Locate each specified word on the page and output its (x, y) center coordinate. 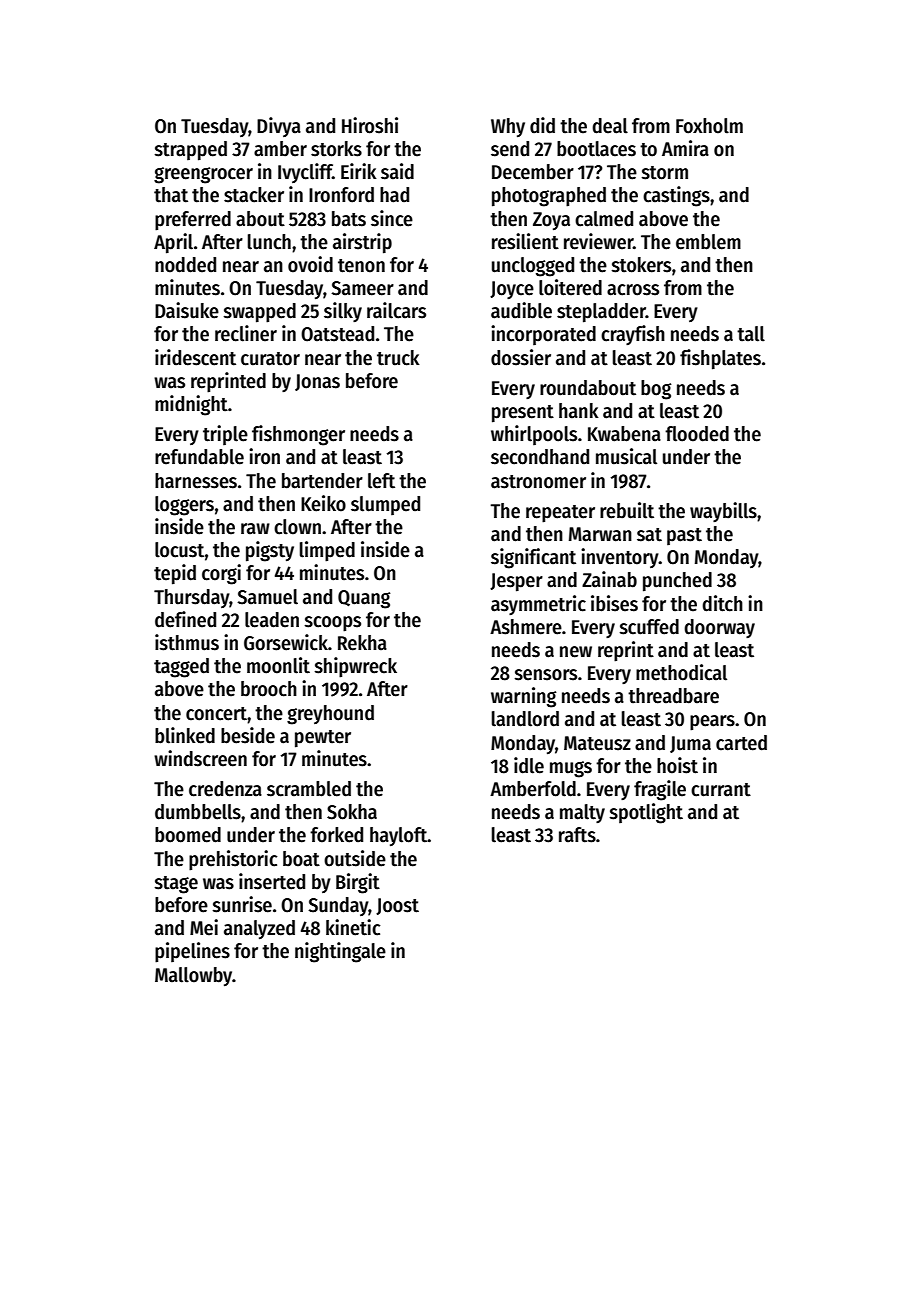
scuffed (649, 627)
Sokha (352, 812)
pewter (323, 739)
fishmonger (298, 435)
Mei (204, 927)
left (381, 481)
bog (656, 390)
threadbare (673, 696)
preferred (193, 221)
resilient (525, 241)
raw (255, 529)
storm (664, 173)
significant (533, 558)
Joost (397, 906)
